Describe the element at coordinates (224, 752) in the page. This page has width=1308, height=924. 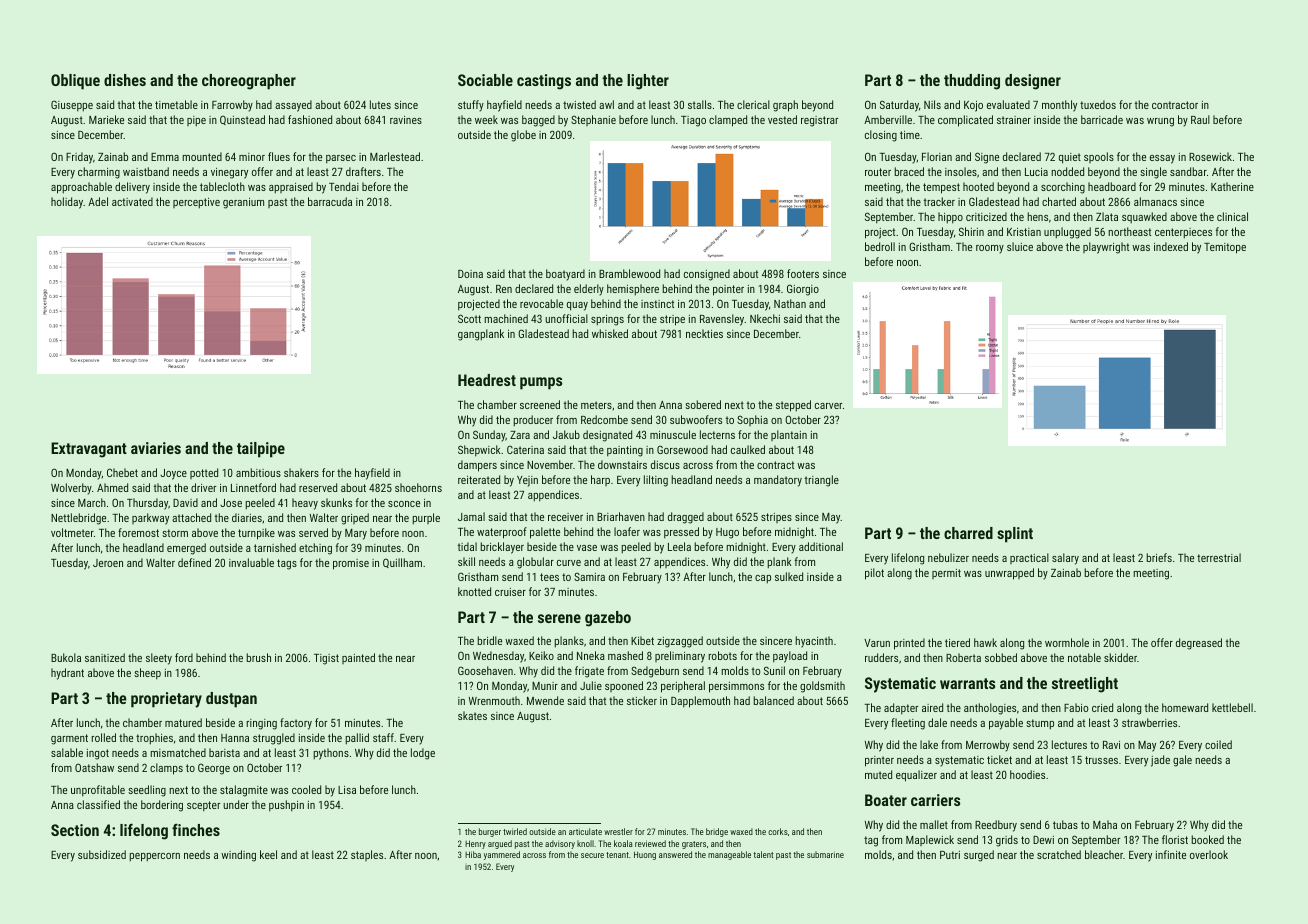
I see `barista` at that location.
